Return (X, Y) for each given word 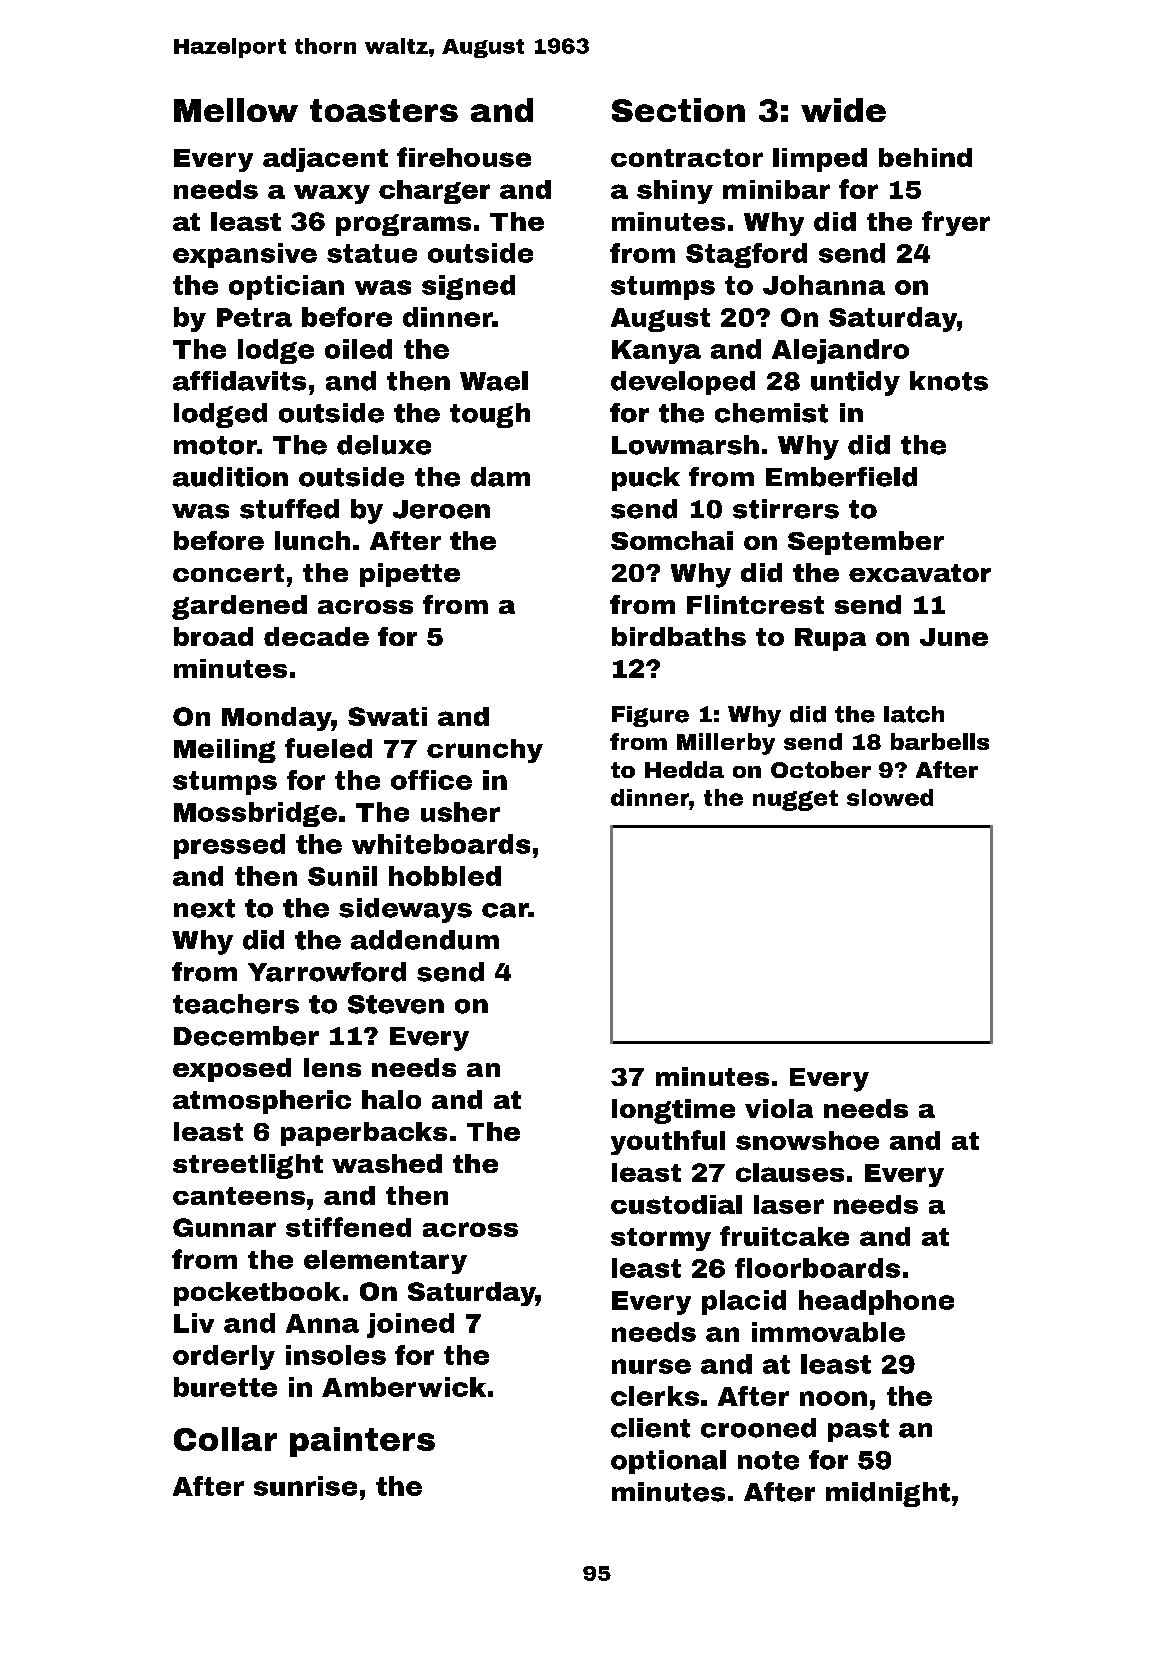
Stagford (746, 255)
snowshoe (807, 1140)
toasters (384, 110)
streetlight (248, 1166)
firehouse (464, 157)
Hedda (684, 769)
